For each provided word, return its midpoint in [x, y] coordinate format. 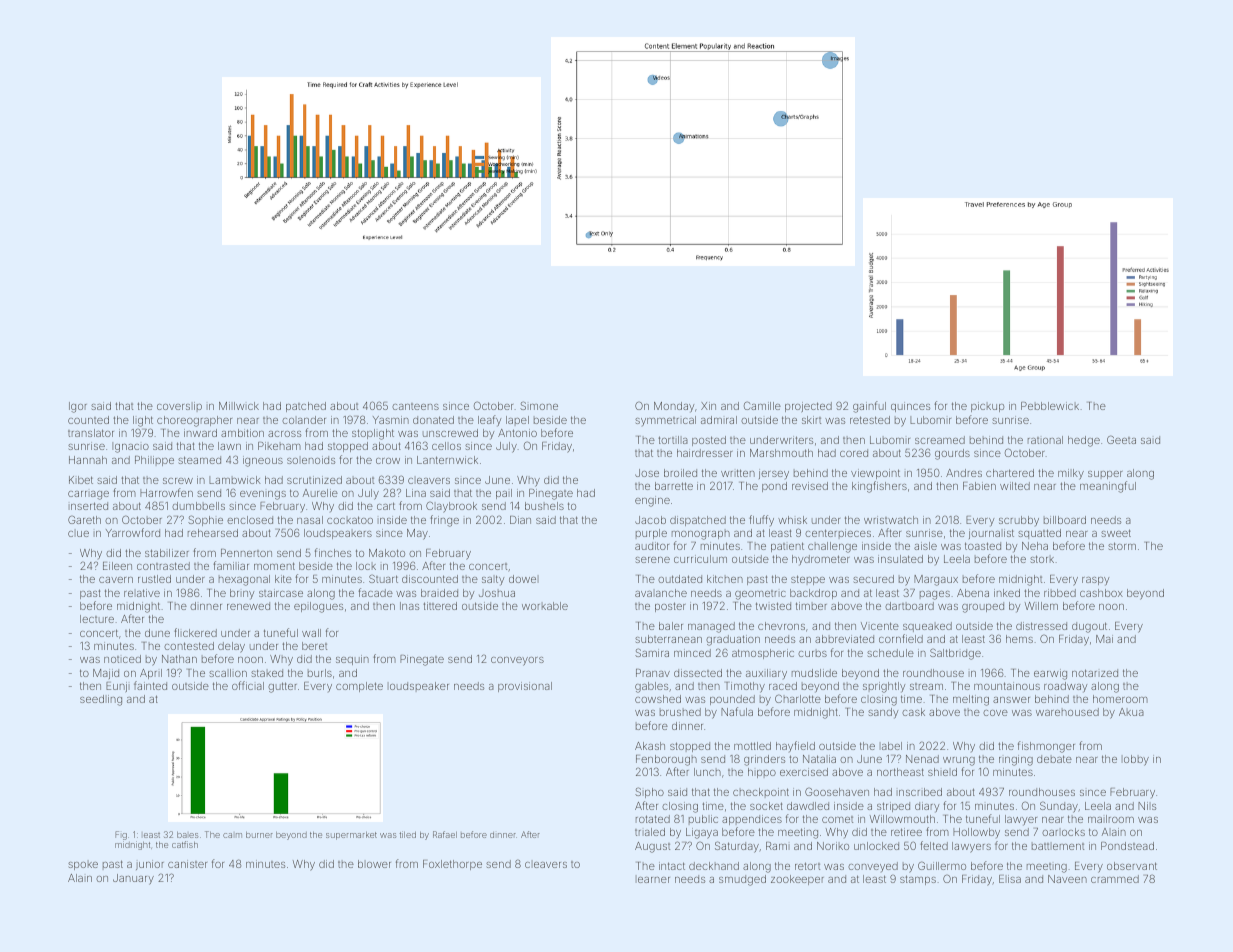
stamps [918, 880]
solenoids [311, 460]
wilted [1015, 486]
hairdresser [705, 453]
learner [653, 879]
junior [150, 865]
